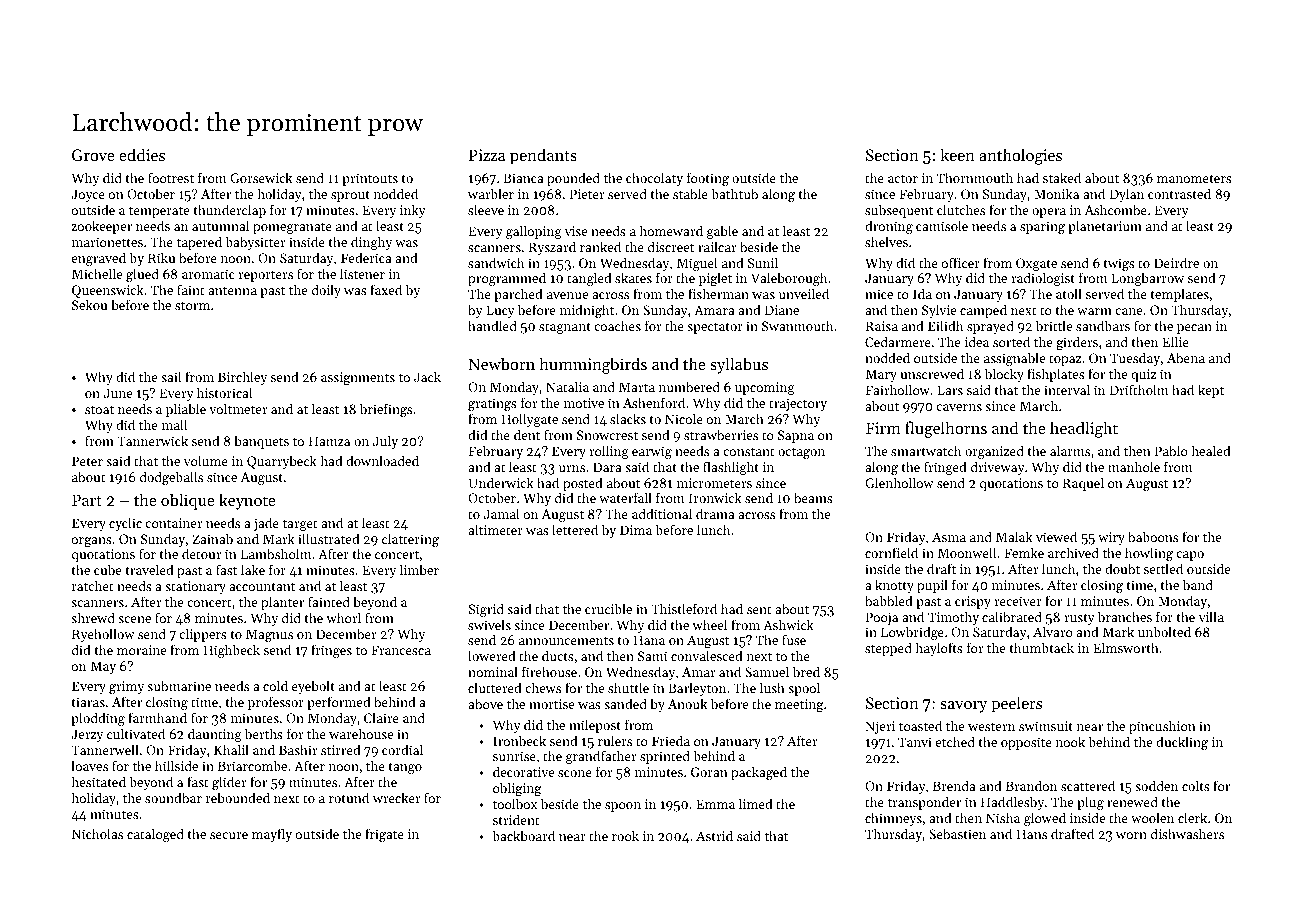  Describe the element at coordinates (543, 156) in the page. I see `pendants` at that location.
